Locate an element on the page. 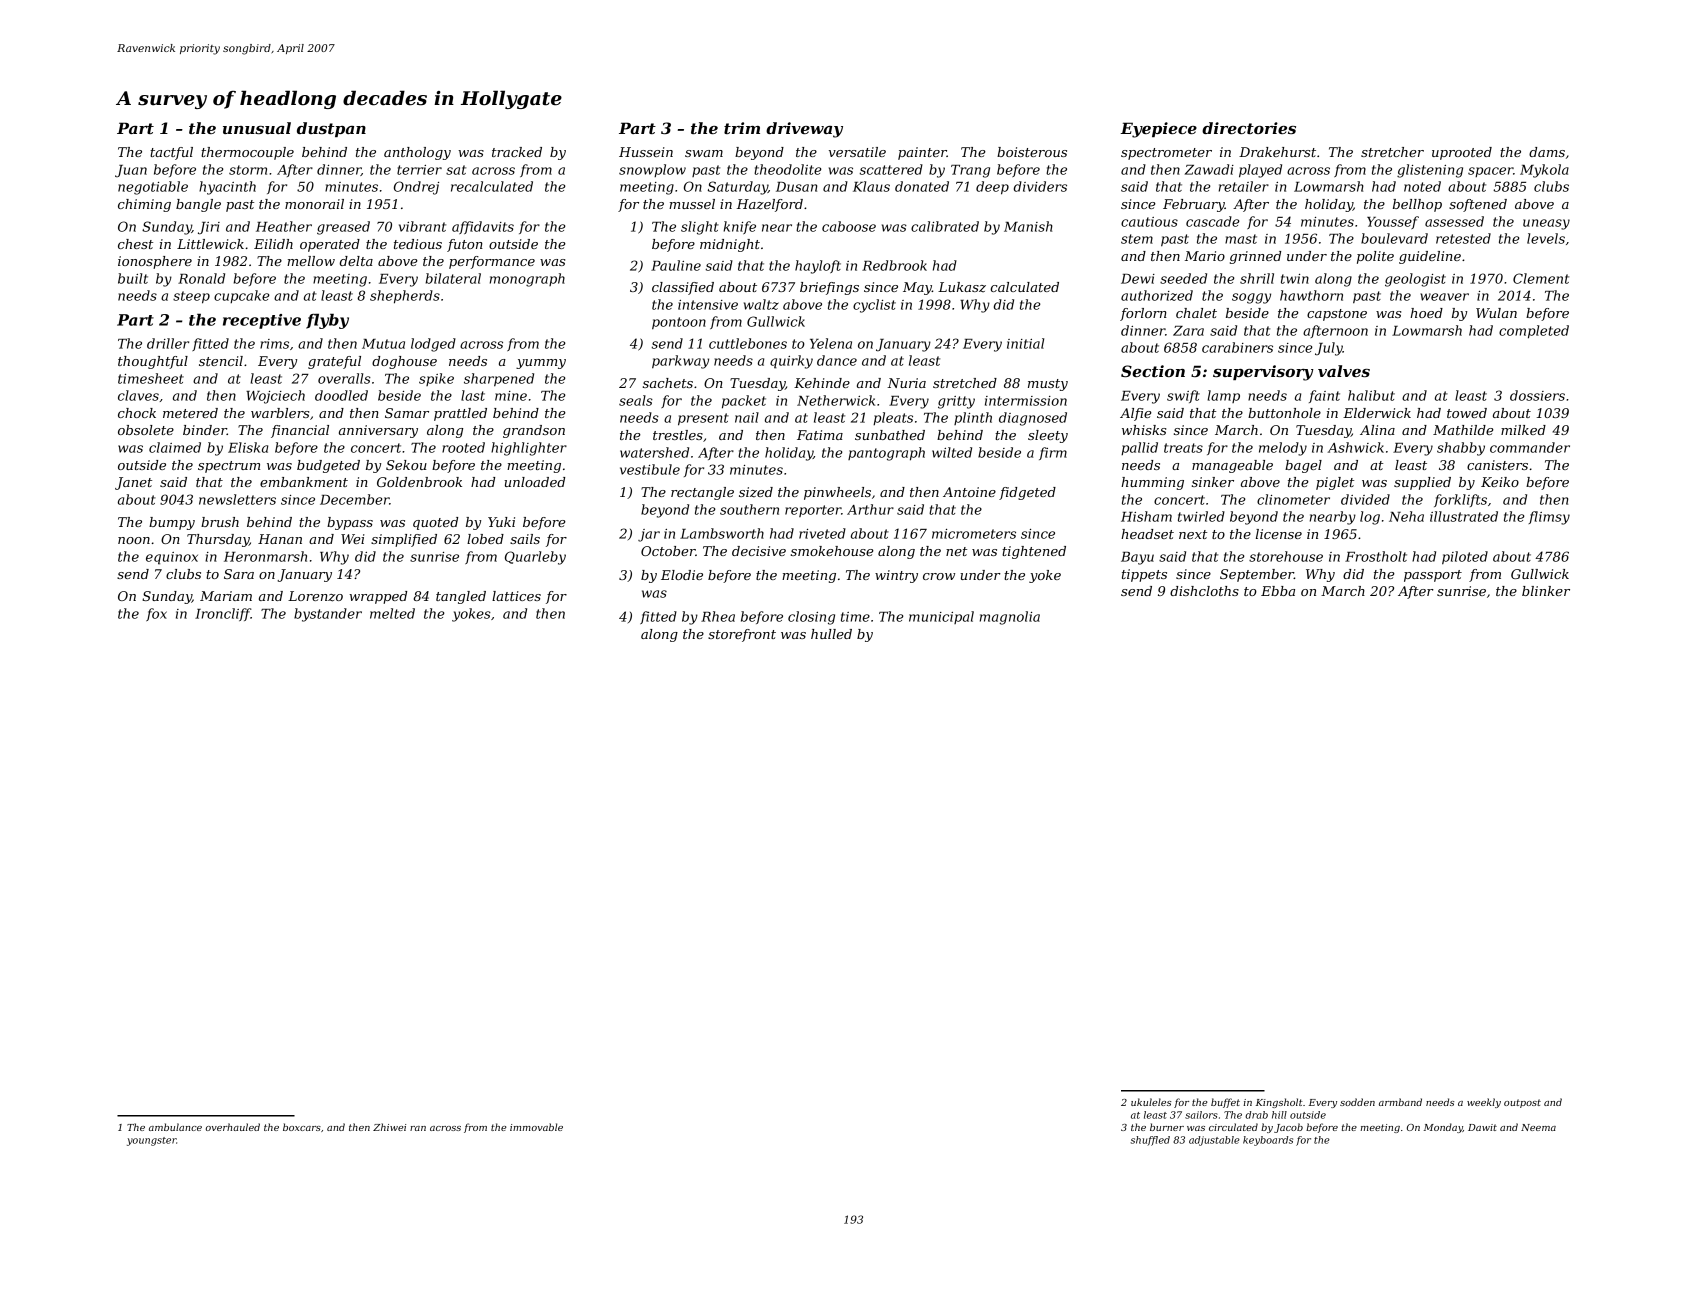  polite is located at coordinates (1375, 257).
